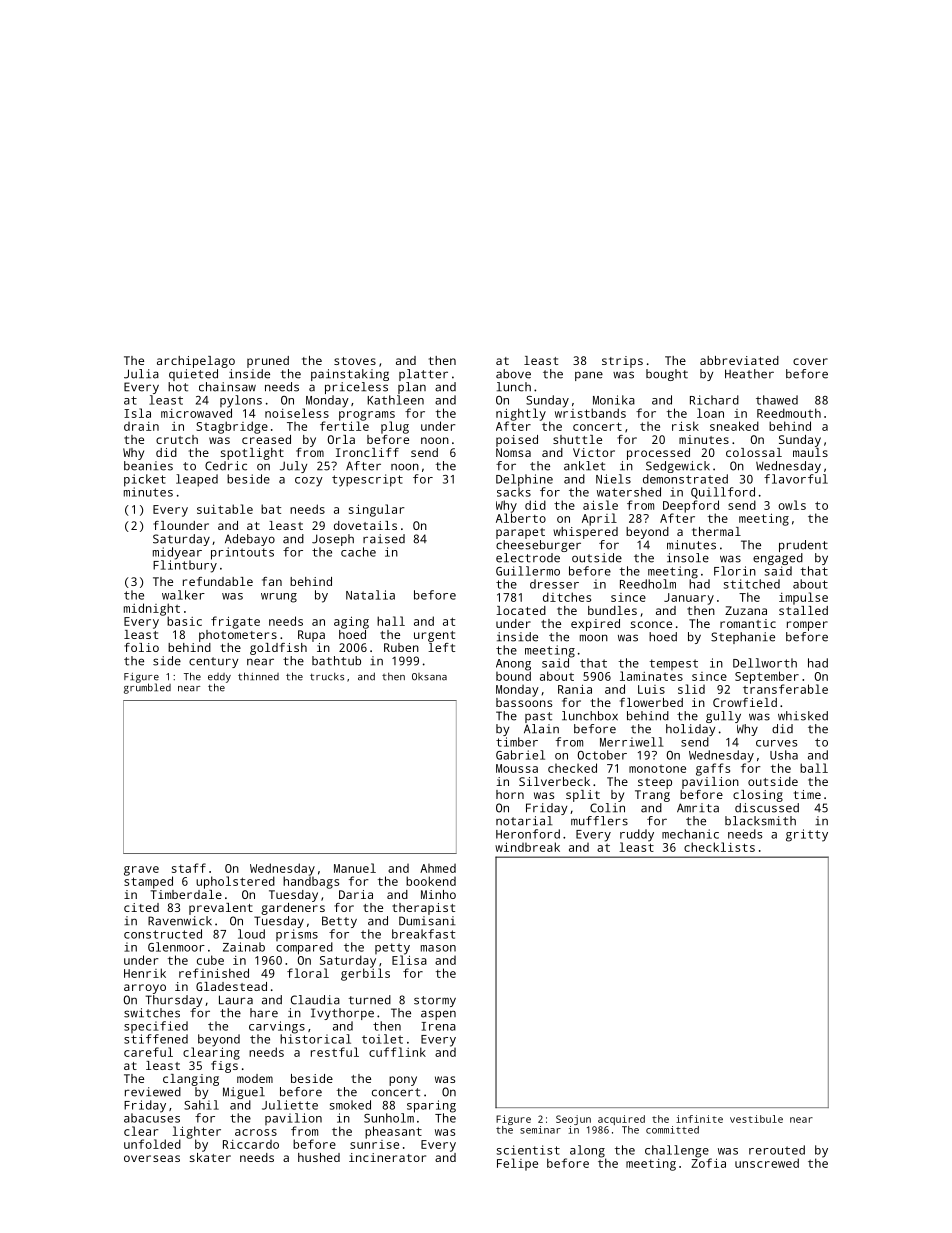 This page has height=1233, width=952. What do you see at coordinates (152, 1158) in the page?
I see `overseas` at bounding box center [152, 1158].
